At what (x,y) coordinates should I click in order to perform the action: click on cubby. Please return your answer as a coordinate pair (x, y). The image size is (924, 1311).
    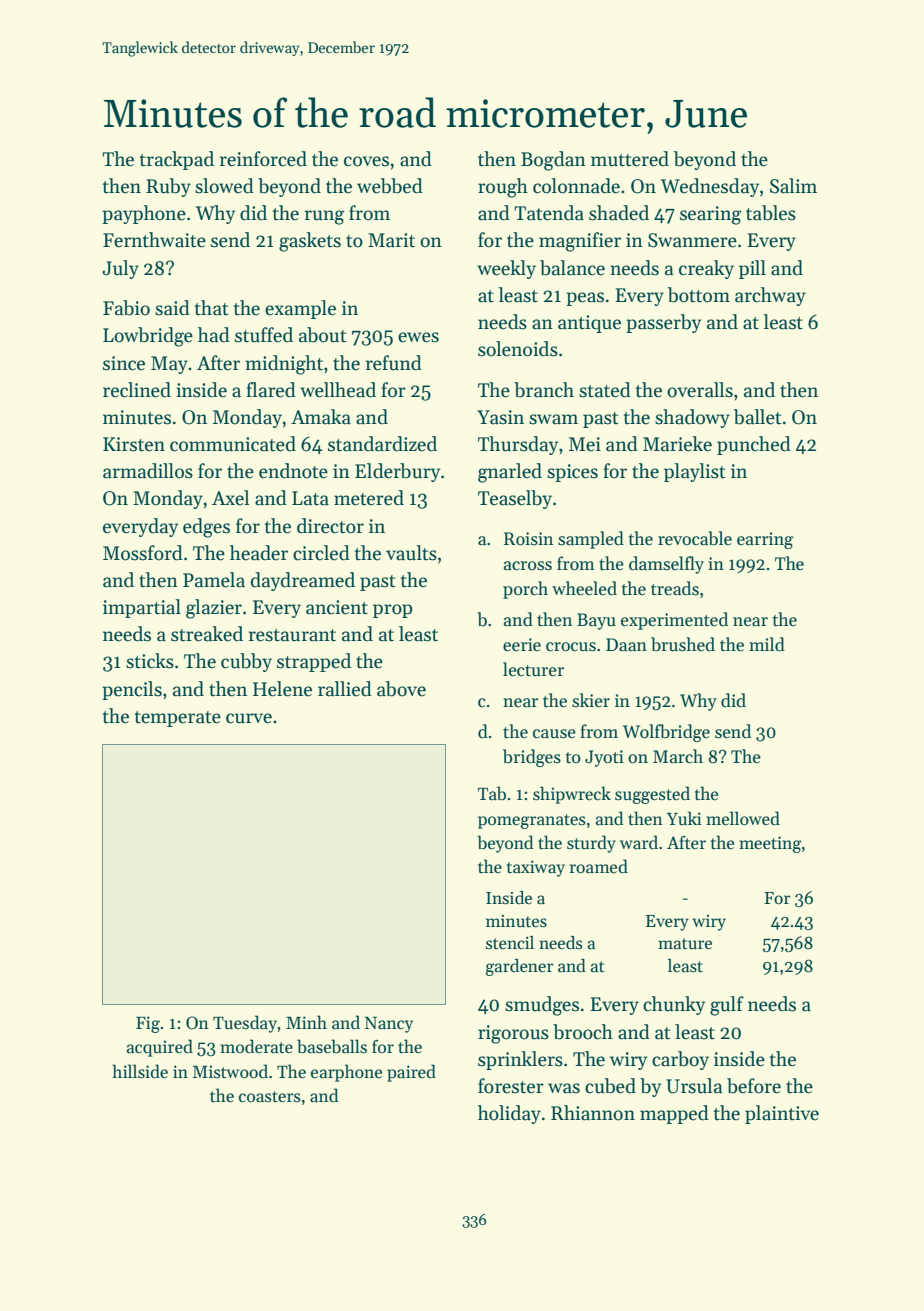
    Looking at the image, I should click on (246, 662).
